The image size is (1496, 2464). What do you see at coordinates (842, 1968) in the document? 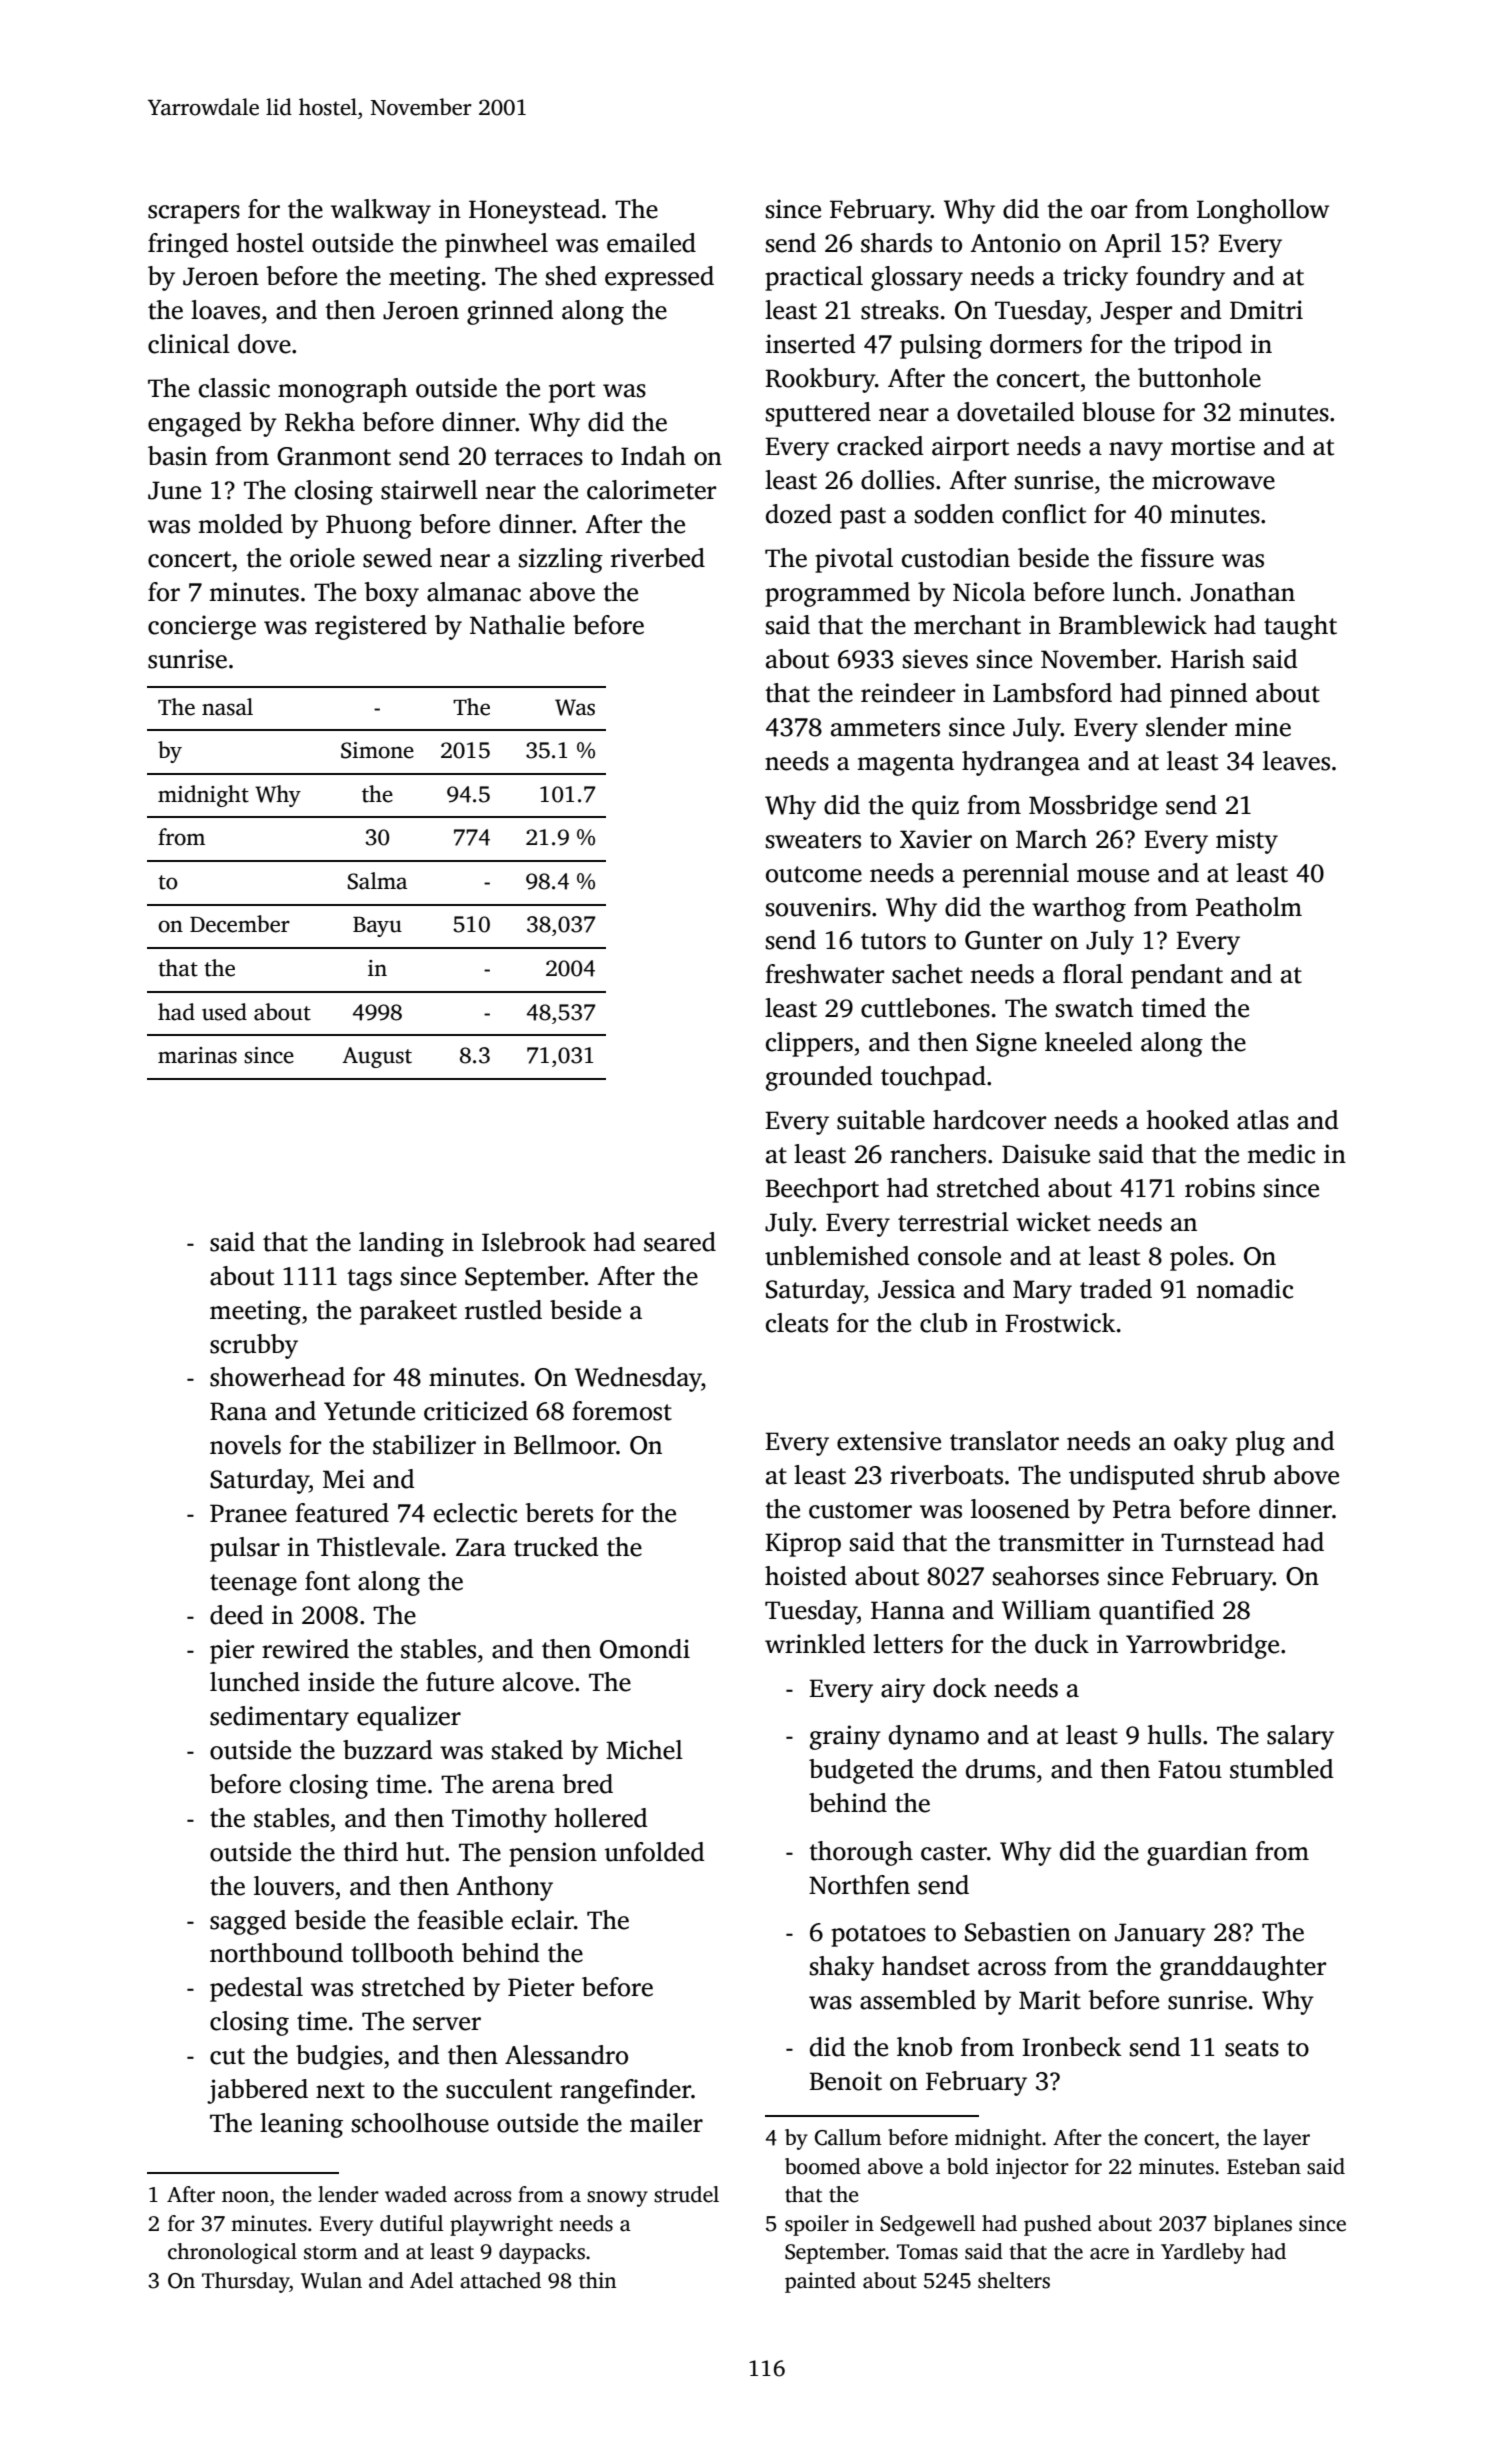
I see `shaky` at bounding box center [842, 1968].
